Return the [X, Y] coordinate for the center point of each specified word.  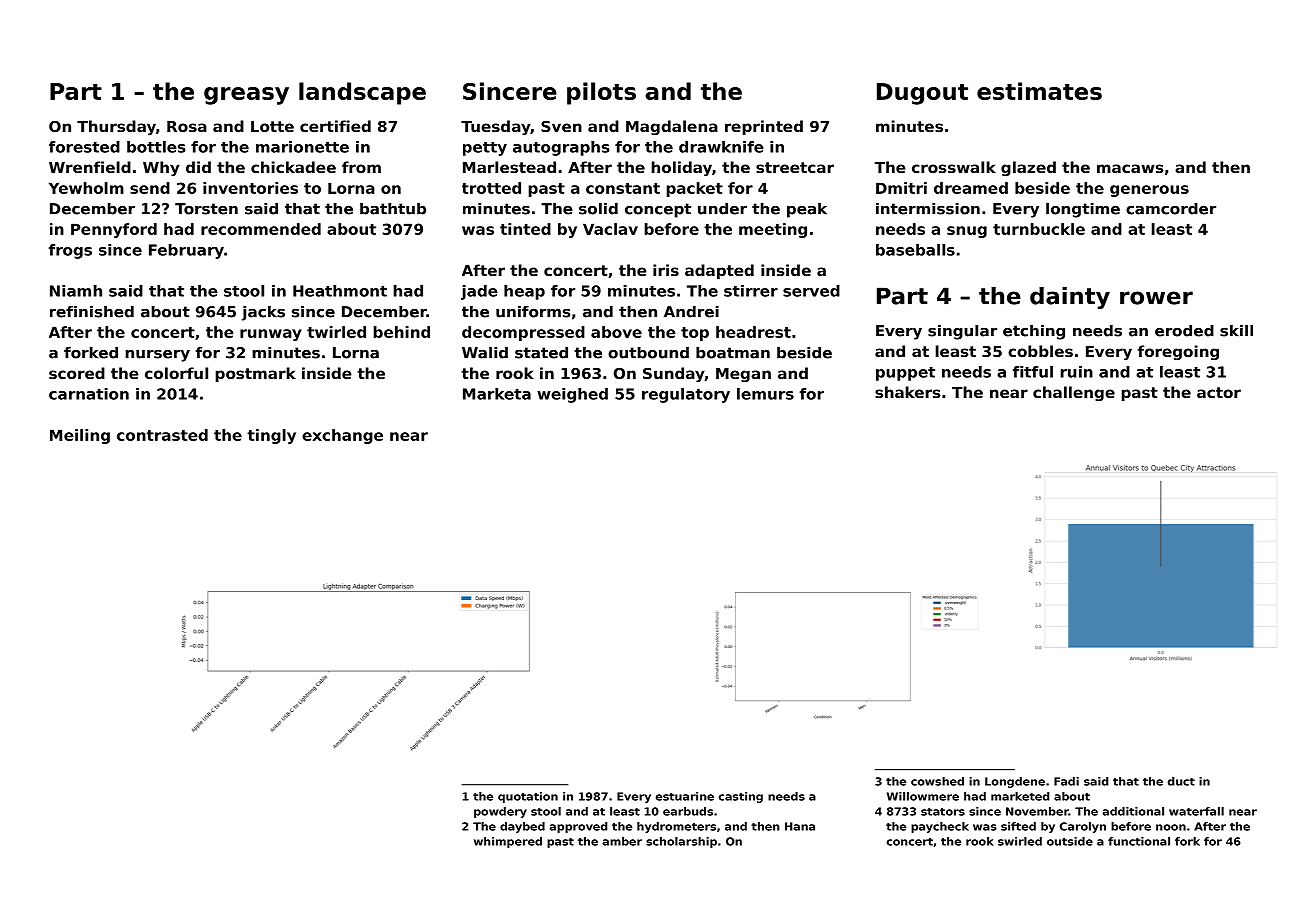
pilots [601, 93]
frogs [70, 251]
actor [1219, 392]
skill [1236, 330]
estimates [1039, 91]
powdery [500, 812]
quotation [528, 797]
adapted [719, 271]
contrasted [162, 435]
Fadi [1066, 781]
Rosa [187, 126]
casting [741, 797]
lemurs [765, 394]
